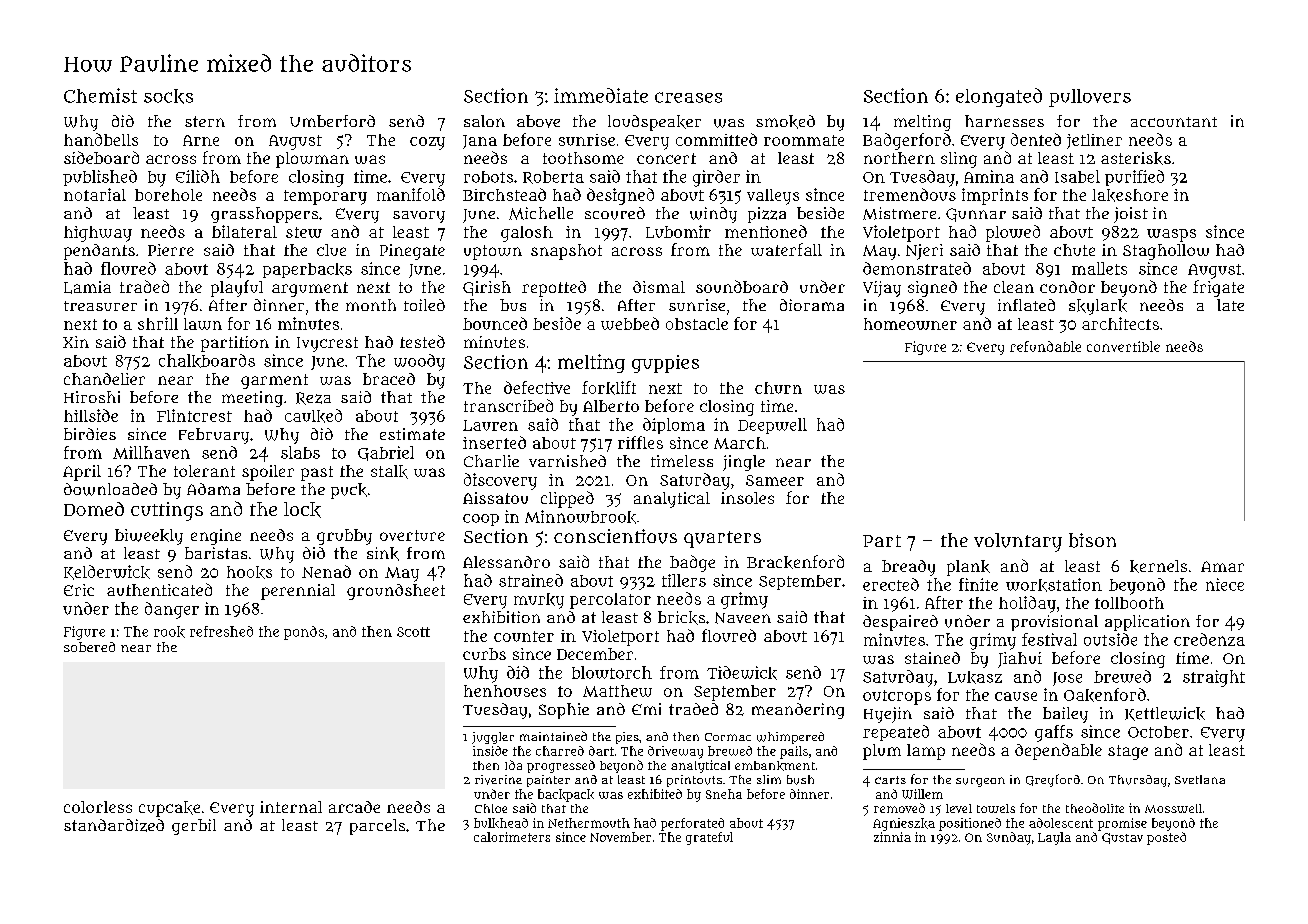 This page has height=924, width=1308. I want to click on convertible, so click(1123, 346).
